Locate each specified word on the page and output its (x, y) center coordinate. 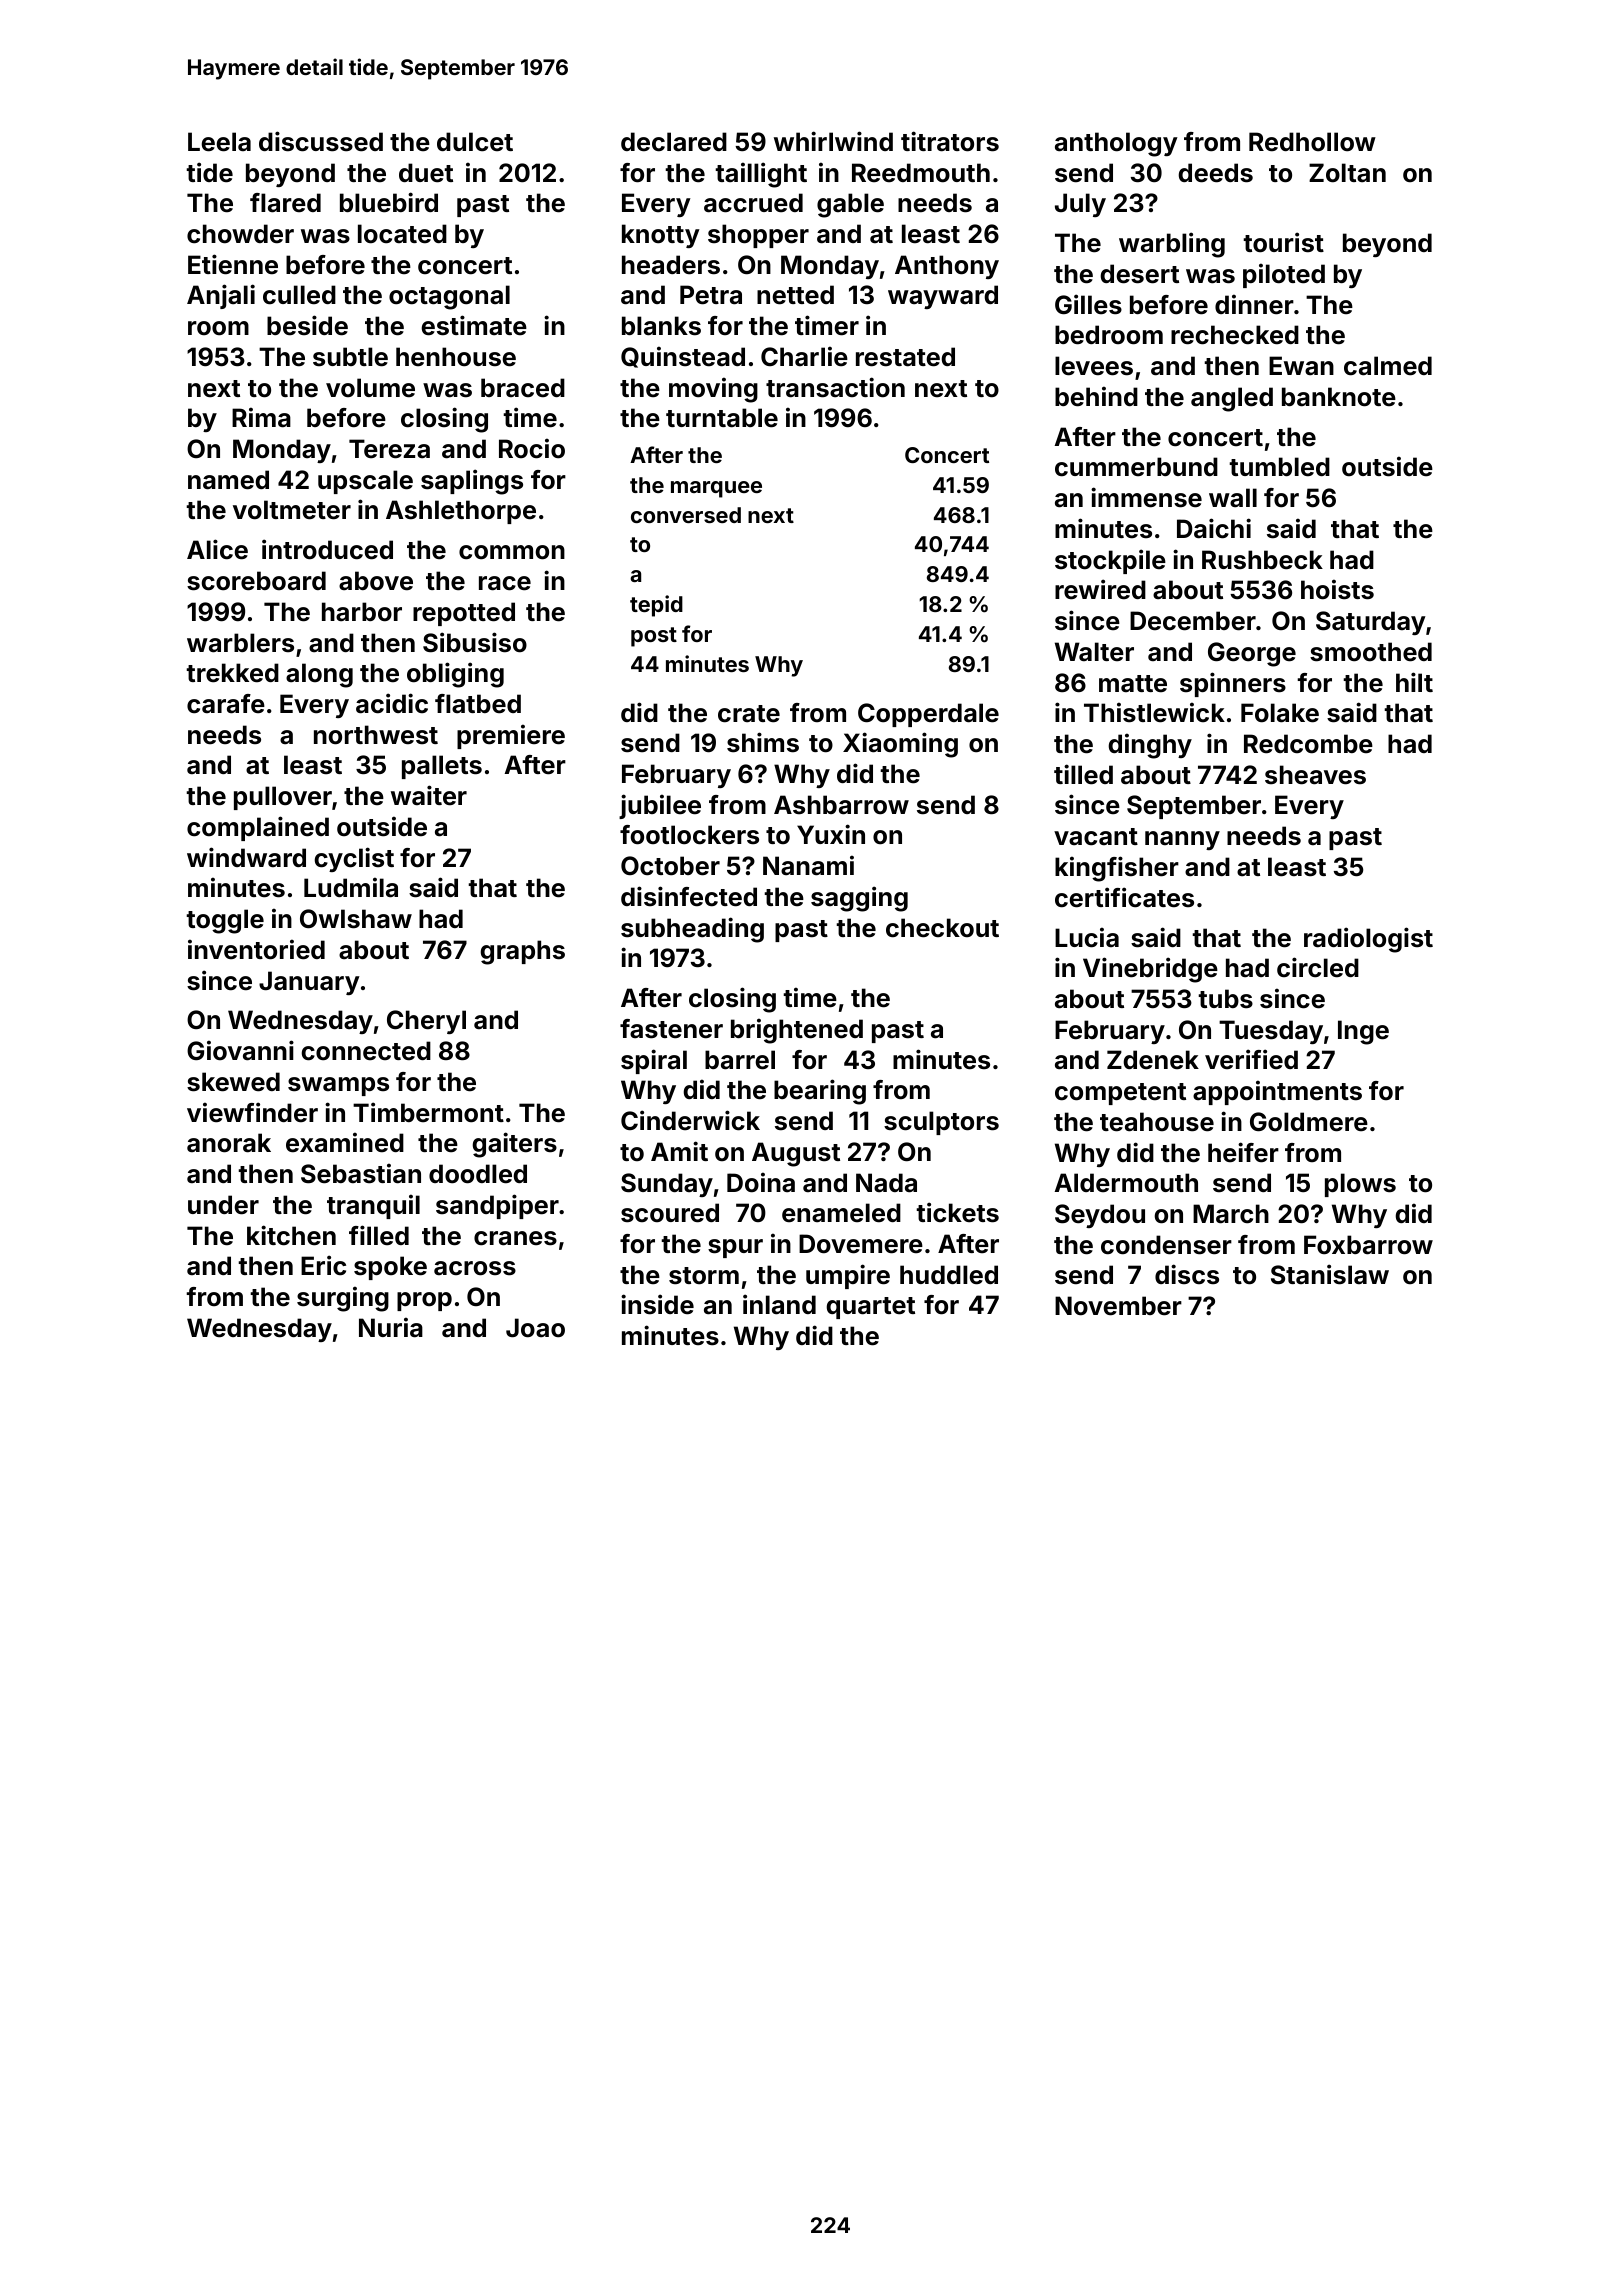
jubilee (660, 806)
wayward (943, 297)
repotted (464, 614)
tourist (1283, 242)
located (402, 234)
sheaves (1315, 775)
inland (779, 1304)
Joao (535, 1328)
